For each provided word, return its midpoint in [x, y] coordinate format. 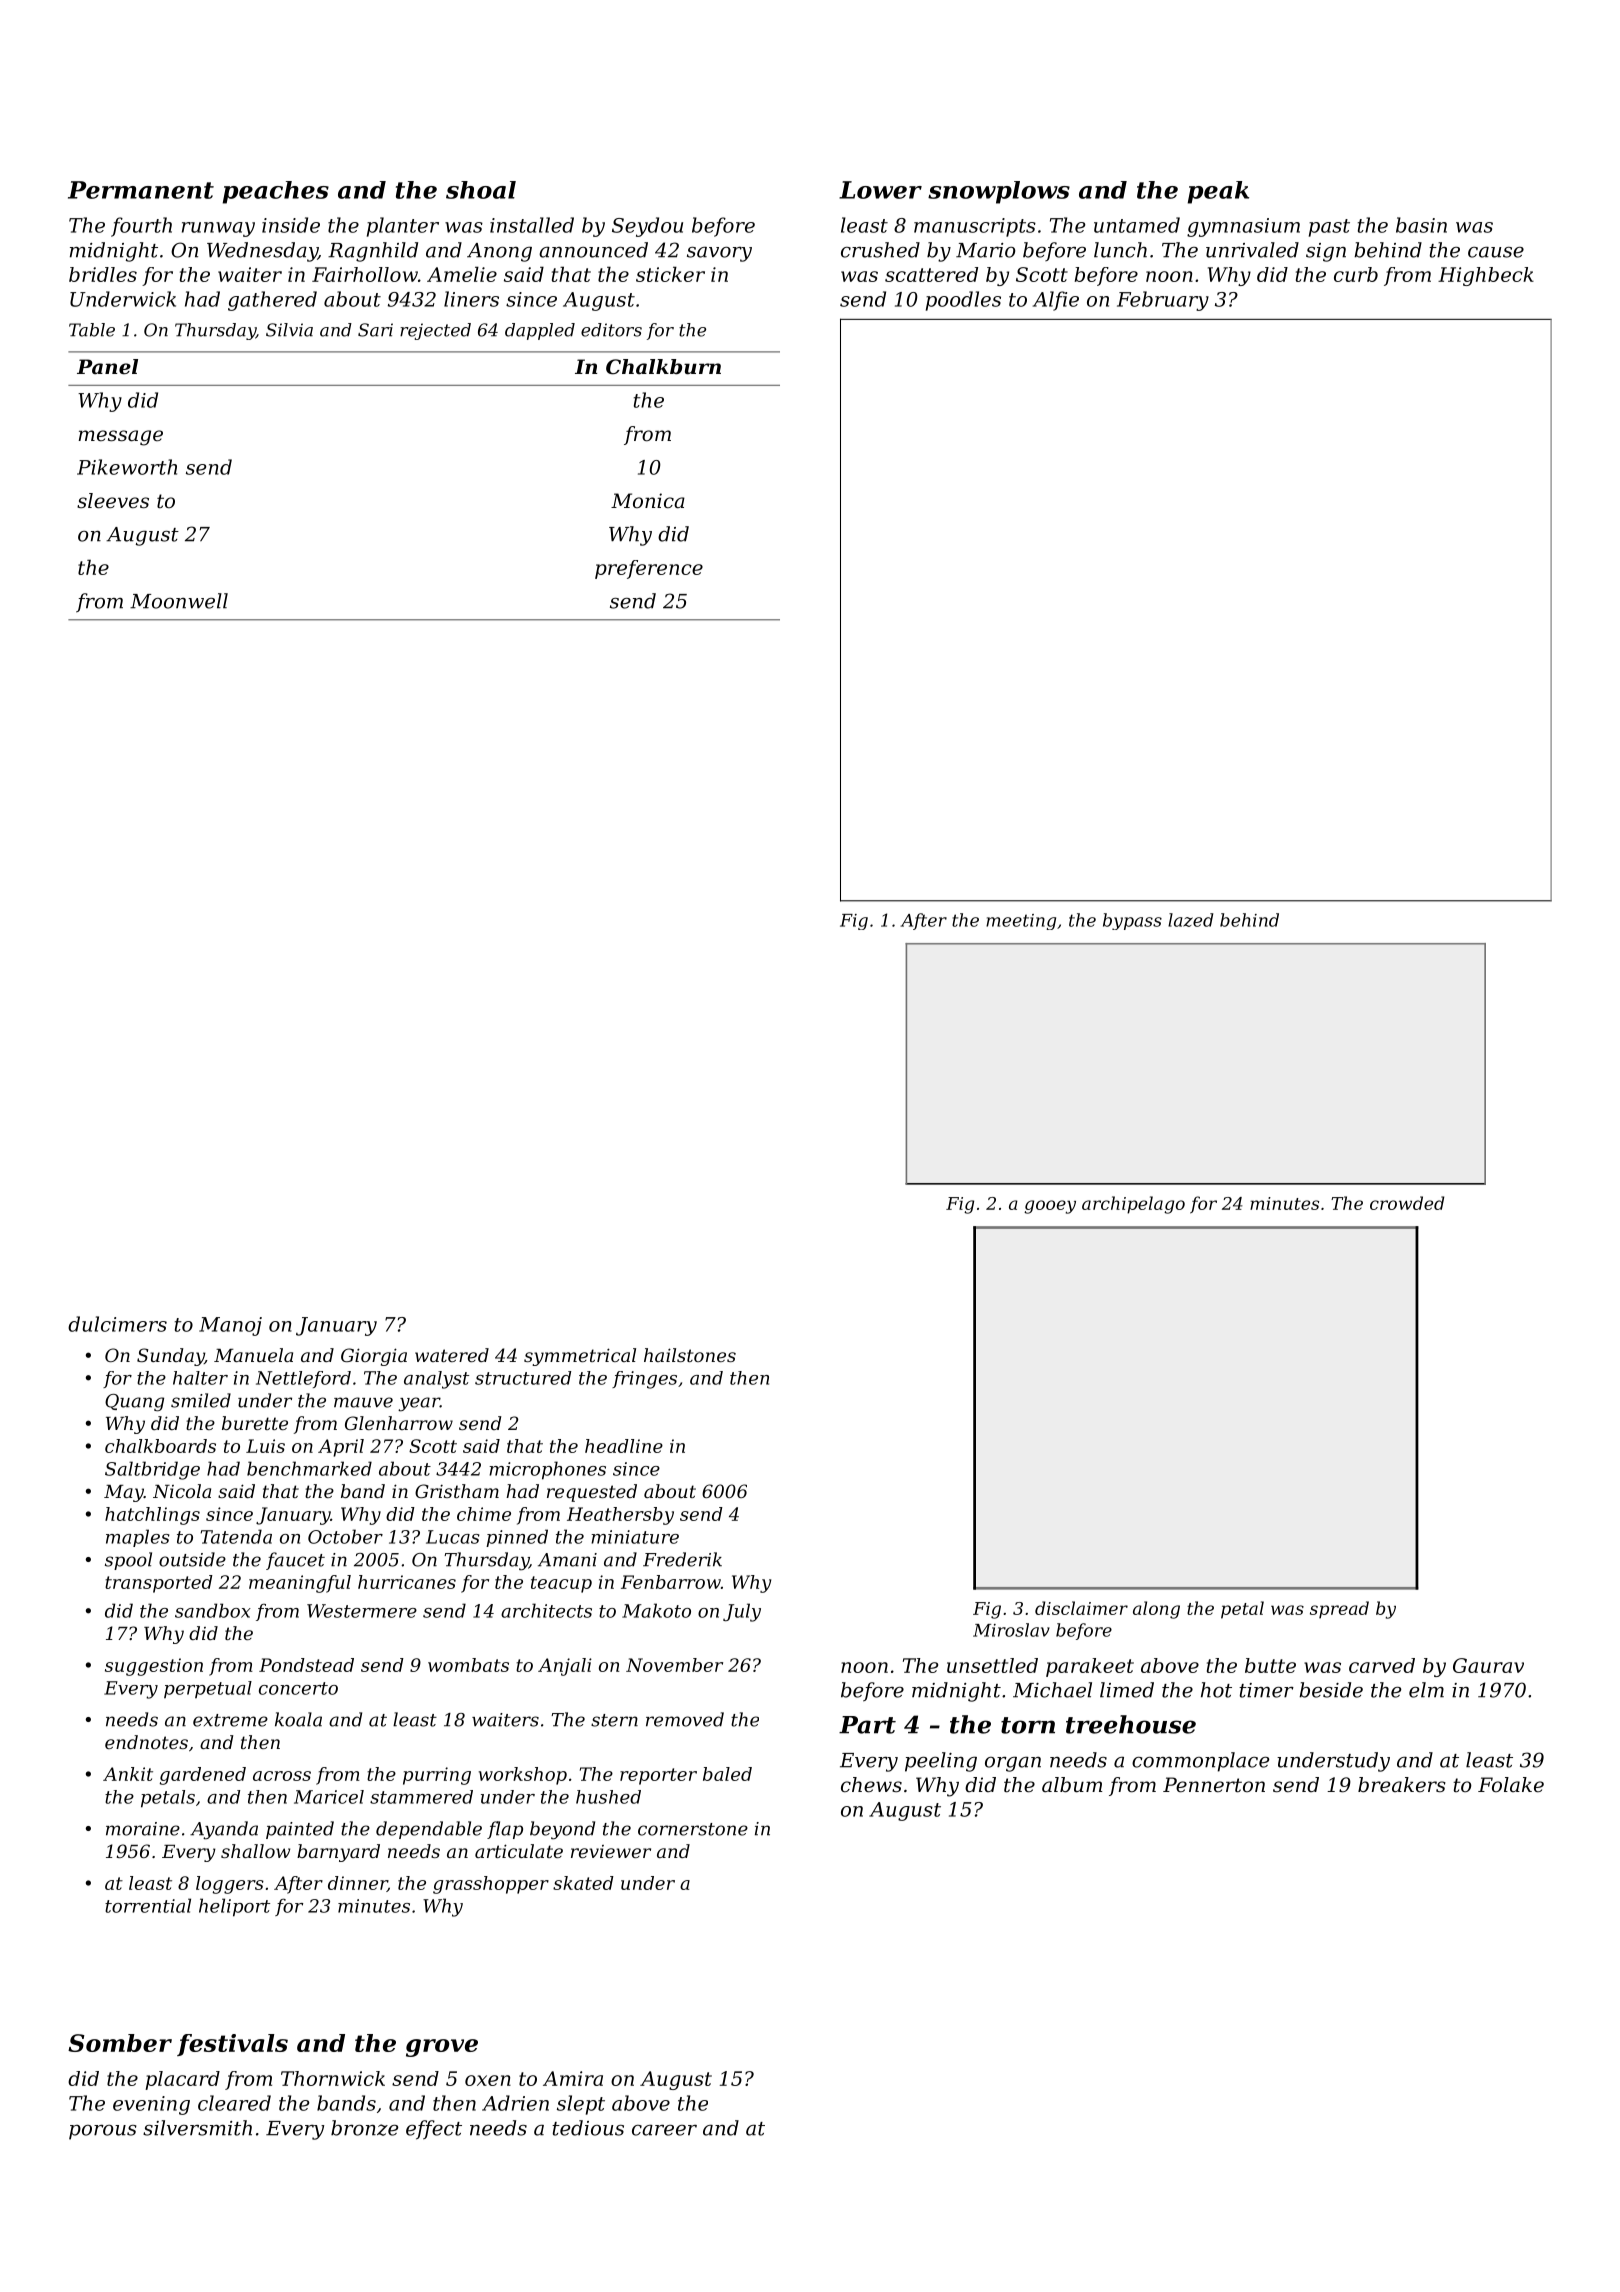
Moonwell [179, 601]
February [1163, 301]
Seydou [647, 227]
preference [649, 569]
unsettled [992, 1665]
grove [442, 2048]
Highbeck [1486, 276]
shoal [481, 190]
